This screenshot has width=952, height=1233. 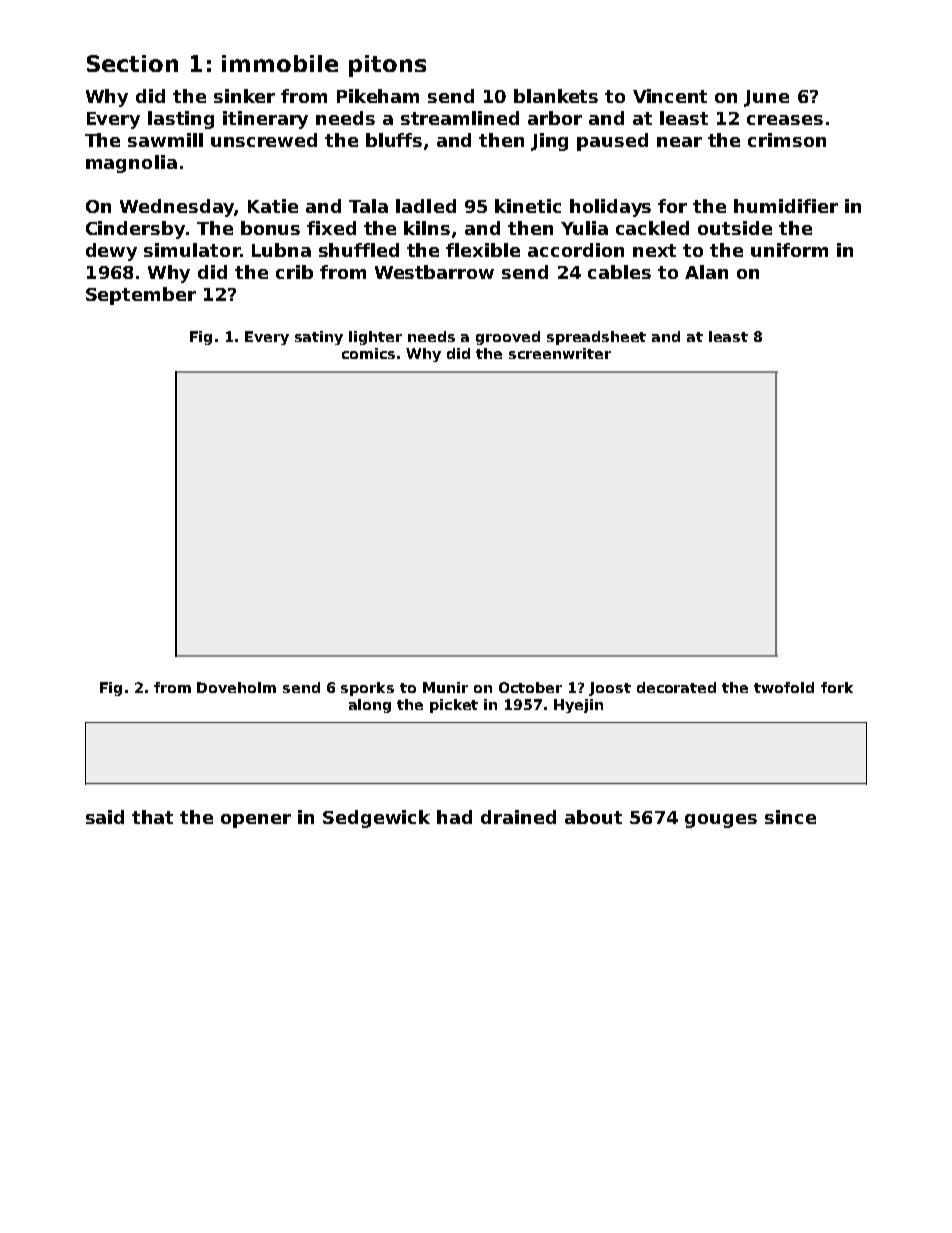 What do you see at coordinates (236, 687) in the screenshot?
I see `Doveholm` at bounding box center [236, 687].
